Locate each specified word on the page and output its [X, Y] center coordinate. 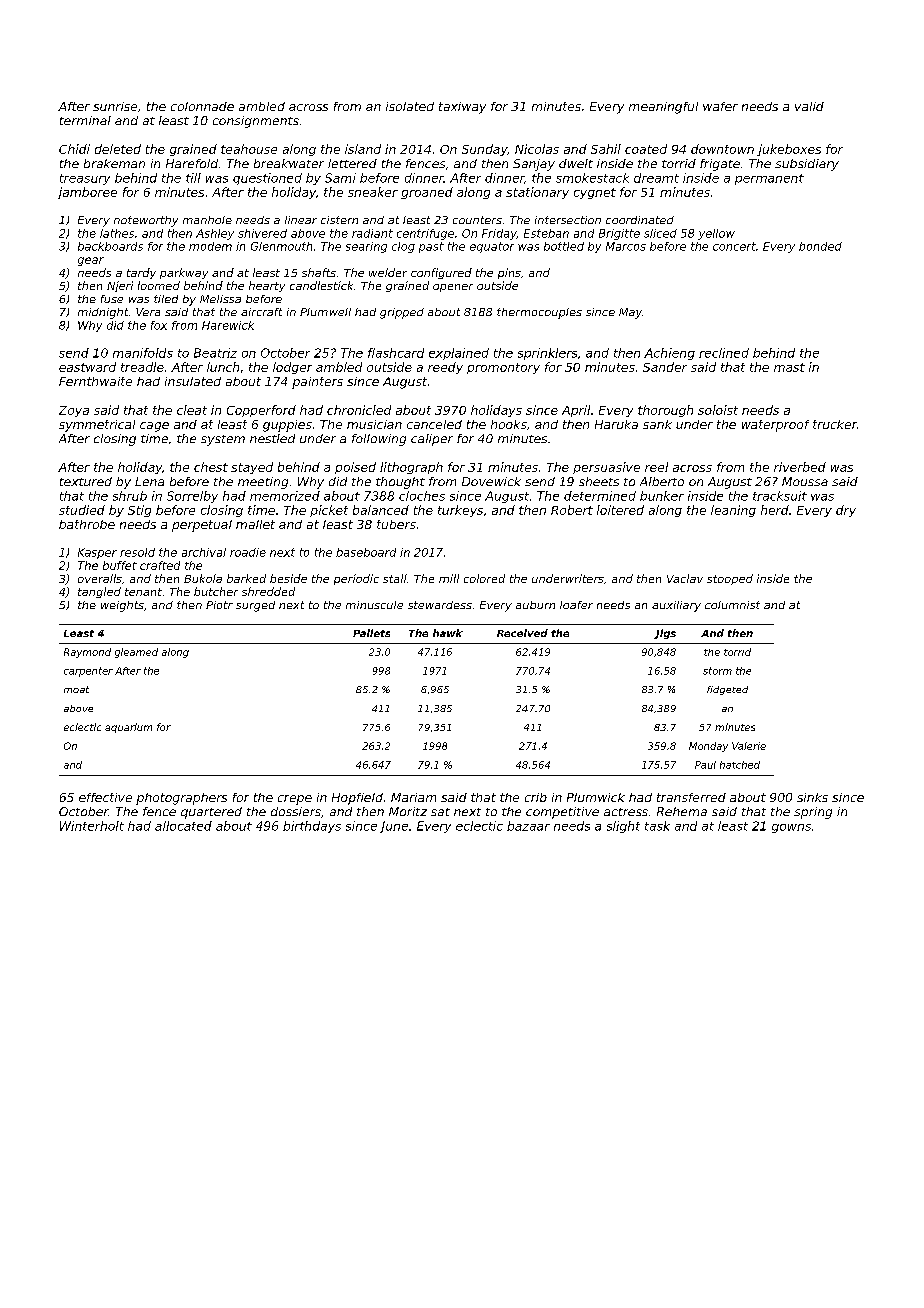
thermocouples [539, 313]
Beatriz [215, 353]
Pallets [371, 633]
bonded [820, 246]
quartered [211, 813]
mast [789, 367]
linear [301, 220]
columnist [732, 605]
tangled [99, 592]
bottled [564, 246]
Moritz [408, 811]
